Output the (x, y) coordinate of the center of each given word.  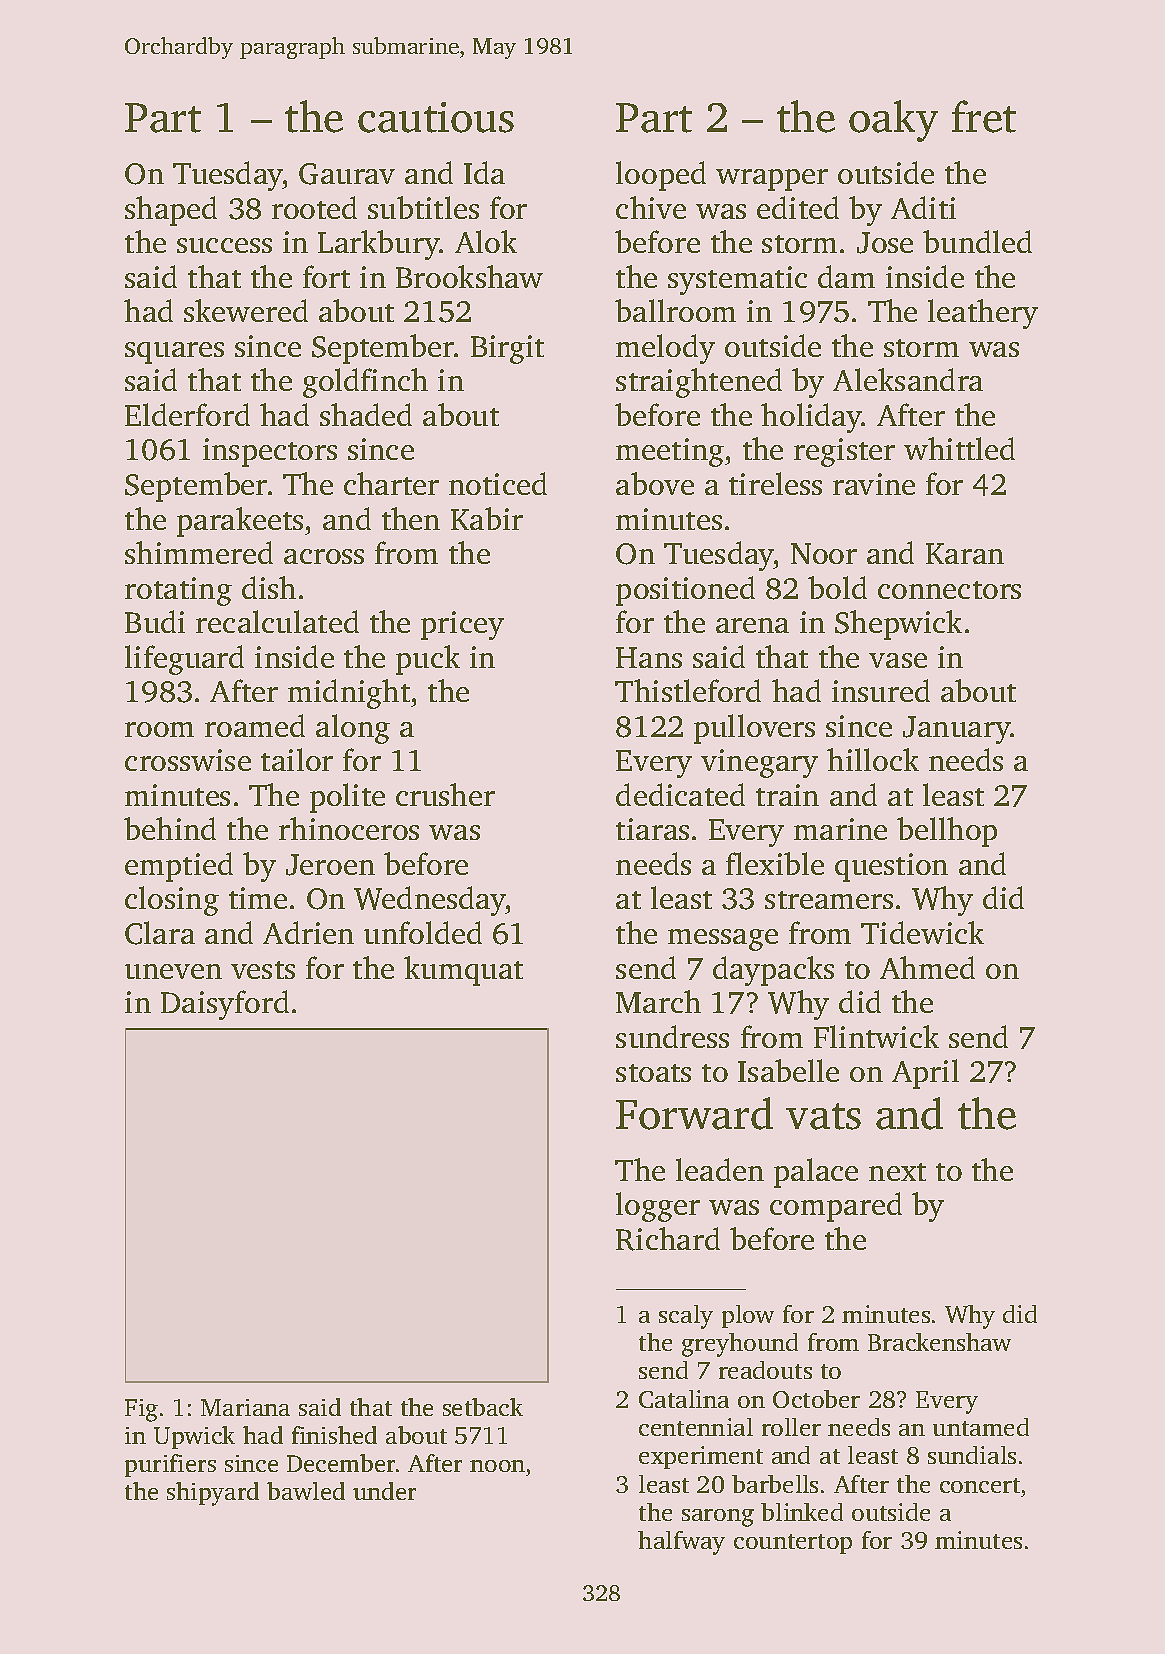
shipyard (213, 1494)
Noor (824, 553)
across (324, 556)
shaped (171, 211)
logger (658, 1207)
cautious (436, 117)
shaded (366, 414)
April (925, 1074)
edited (798, 207)
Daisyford (225, 1005)
